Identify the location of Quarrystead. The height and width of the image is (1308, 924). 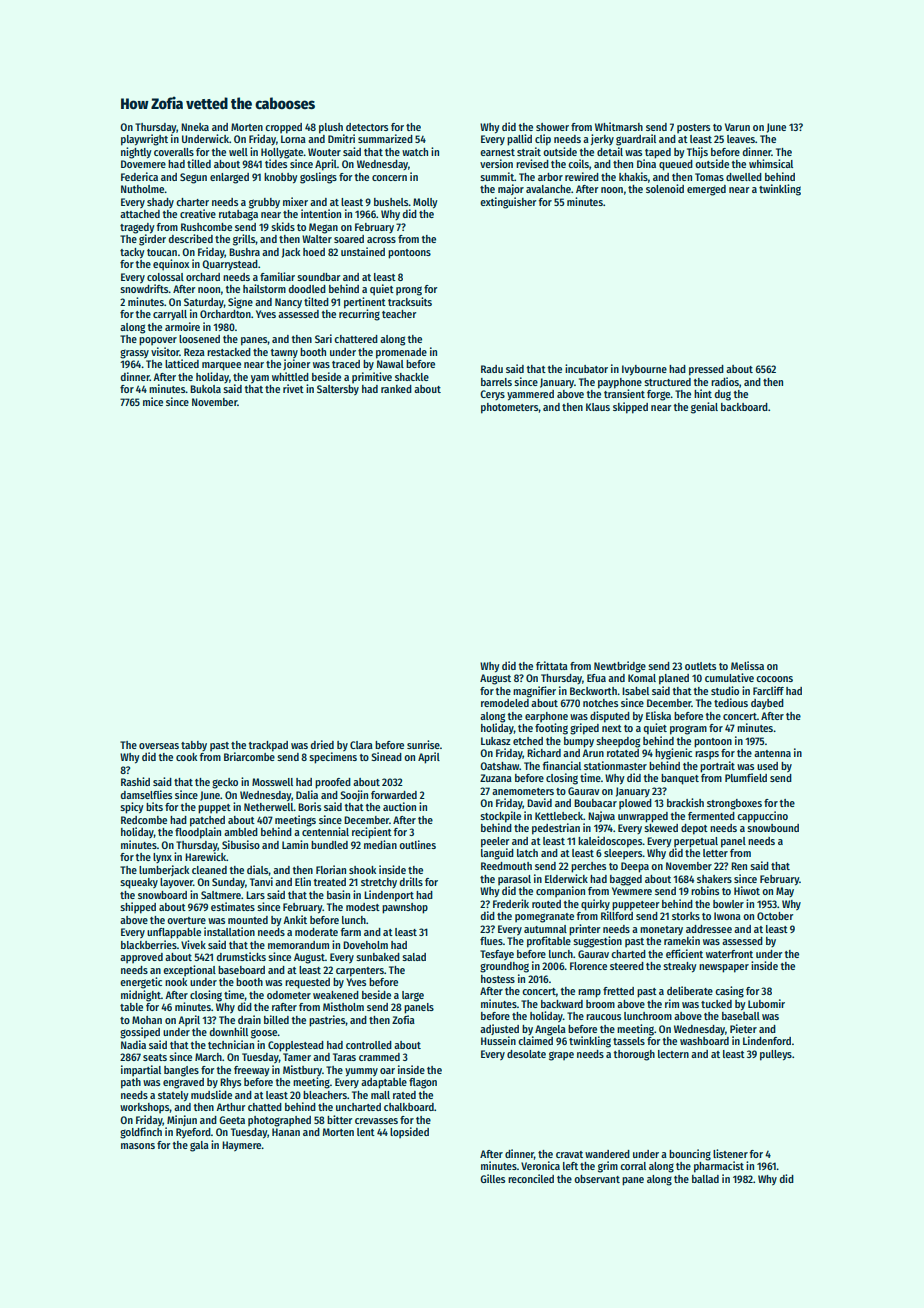
(230, 265).
